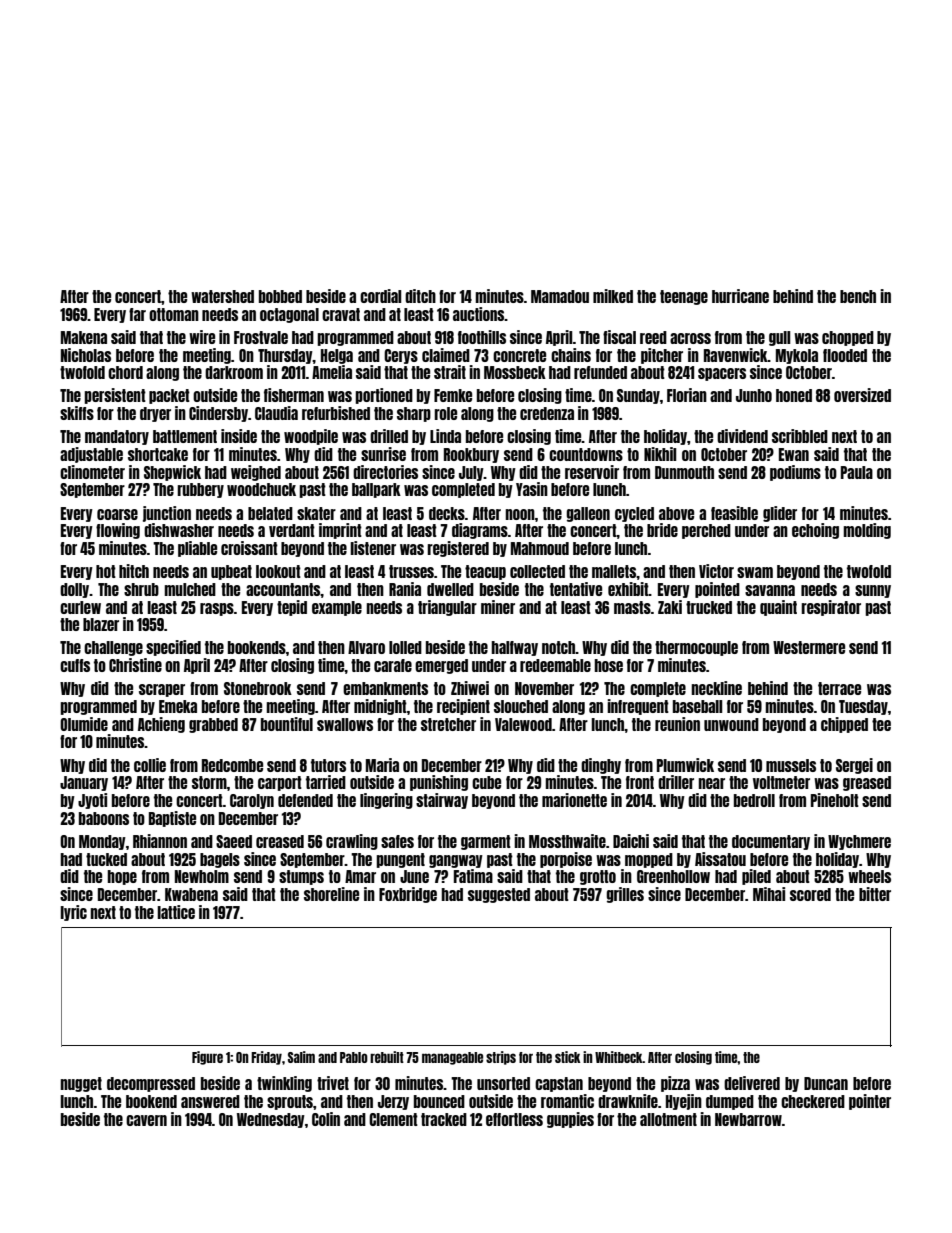 The height and width of the screenshot is (1233, 952). What do you see at coordinates (385, 472) in the screenshot?
I see `directories` at bounding box center [385, 472].
